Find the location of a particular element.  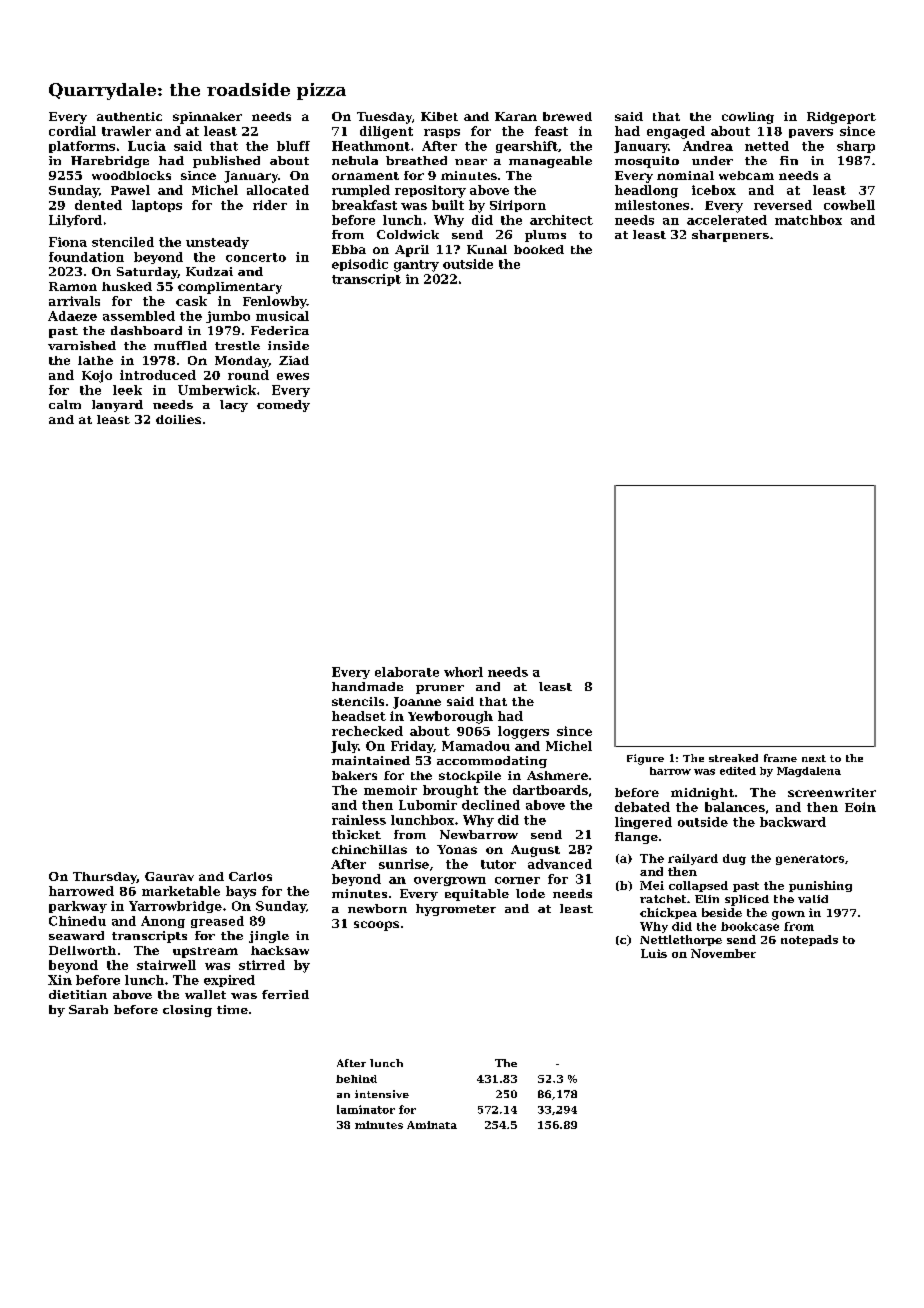

notepads is located at coordinates (809, 940).
